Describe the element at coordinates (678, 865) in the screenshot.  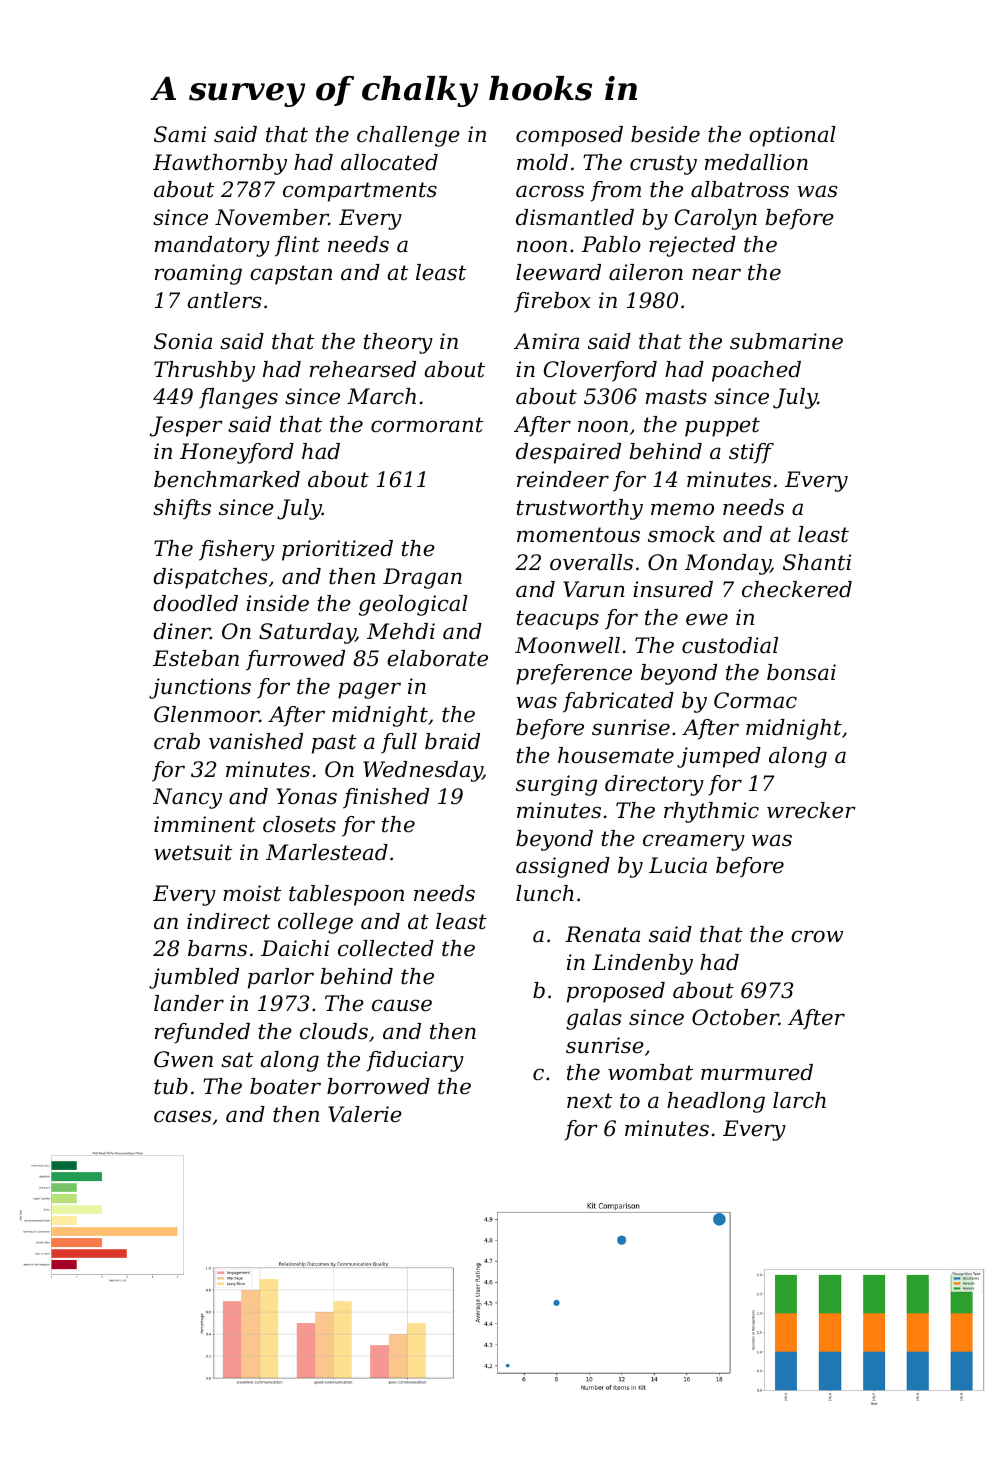
I see `Lucia` at that location.
